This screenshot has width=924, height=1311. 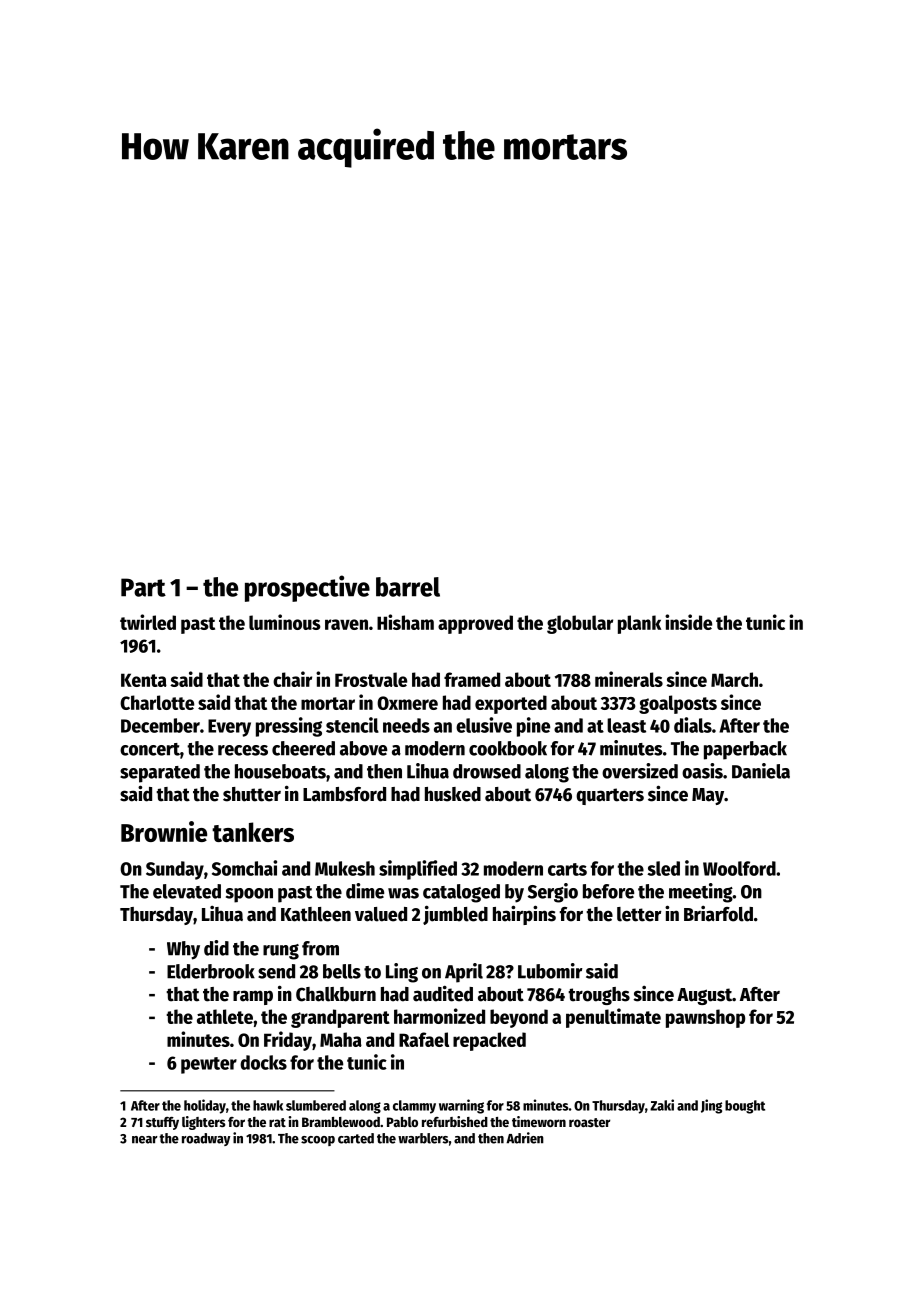 I want to click on Mukesh, so click(x=345, y=868).
